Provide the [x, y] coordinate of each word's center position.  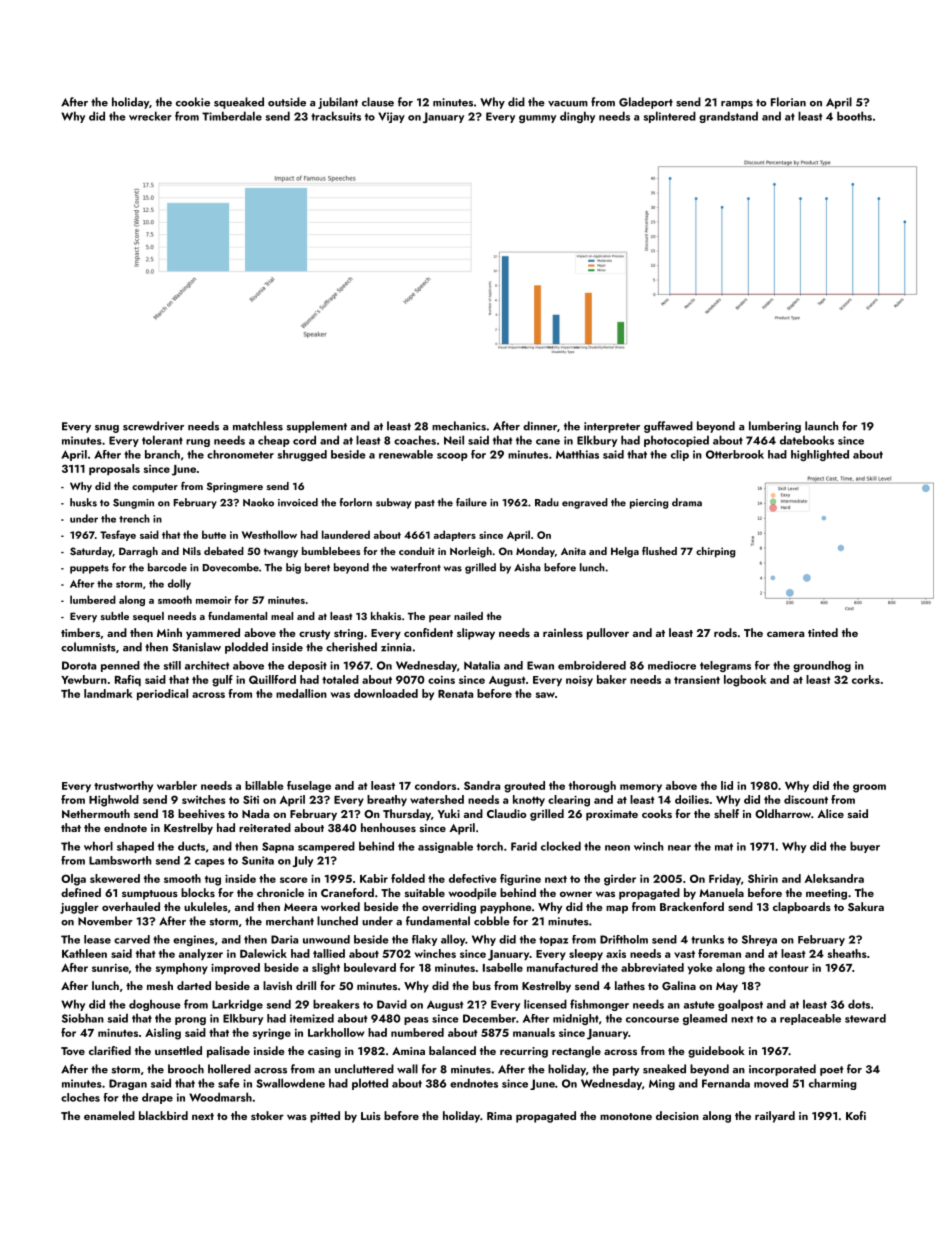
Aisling [163, 1034]
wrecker [150, 116]
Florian [788, 102]
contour [789, 968]
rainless [563, 632]
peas [416, 1021]
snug [107, 429]
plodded [246, 648]
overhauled [131, 906]
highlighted [820, 455]
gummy [537, 119]
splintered [669, 117]
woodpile [472, 894]
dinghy [577, 117]
